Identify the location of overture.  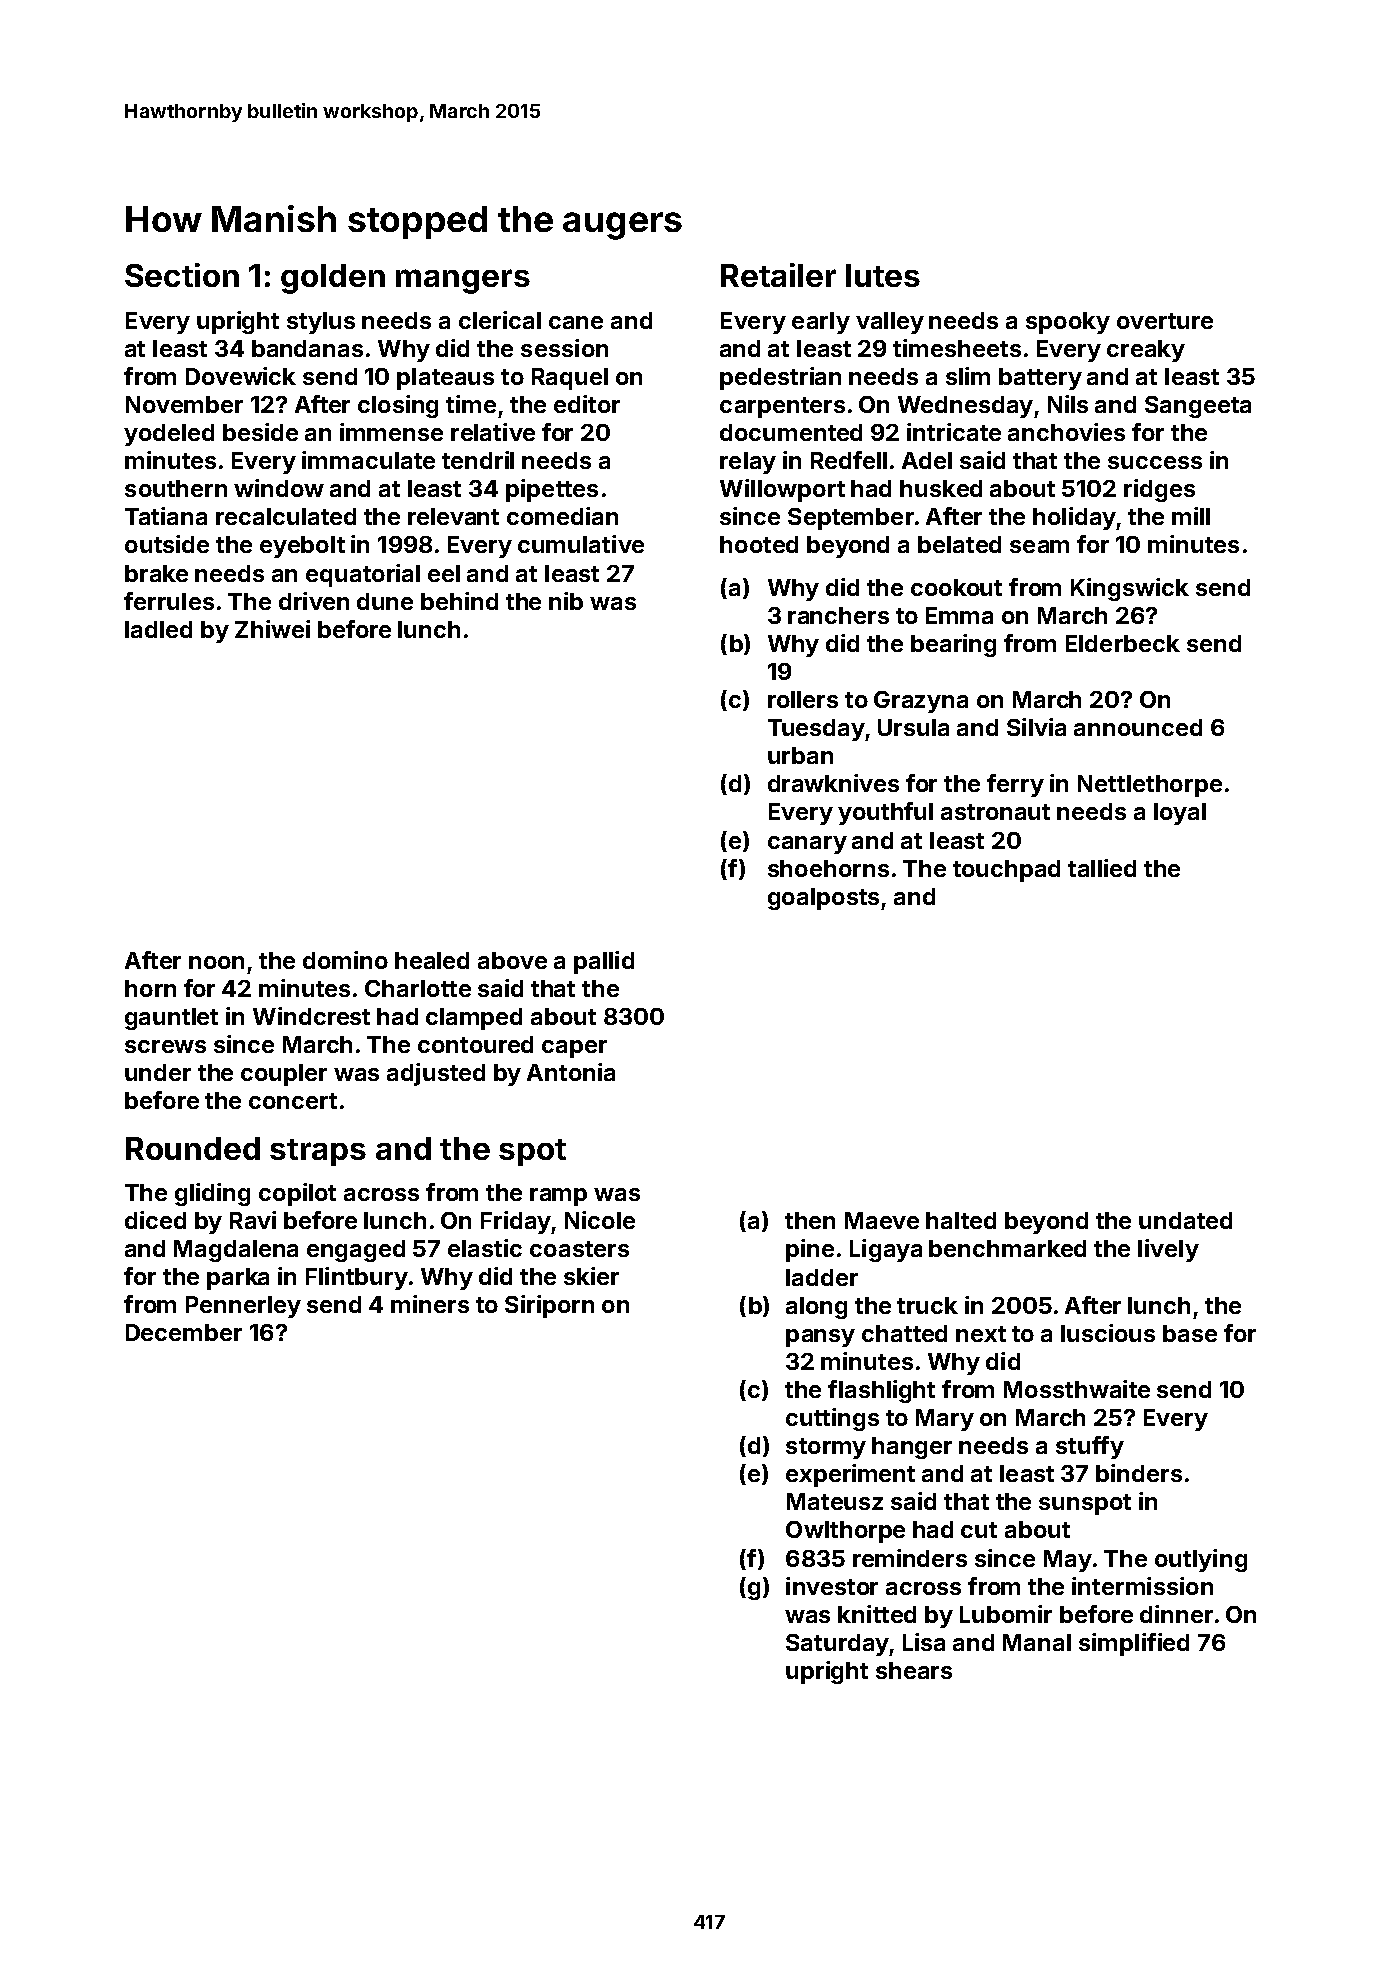
(1165, 321).
